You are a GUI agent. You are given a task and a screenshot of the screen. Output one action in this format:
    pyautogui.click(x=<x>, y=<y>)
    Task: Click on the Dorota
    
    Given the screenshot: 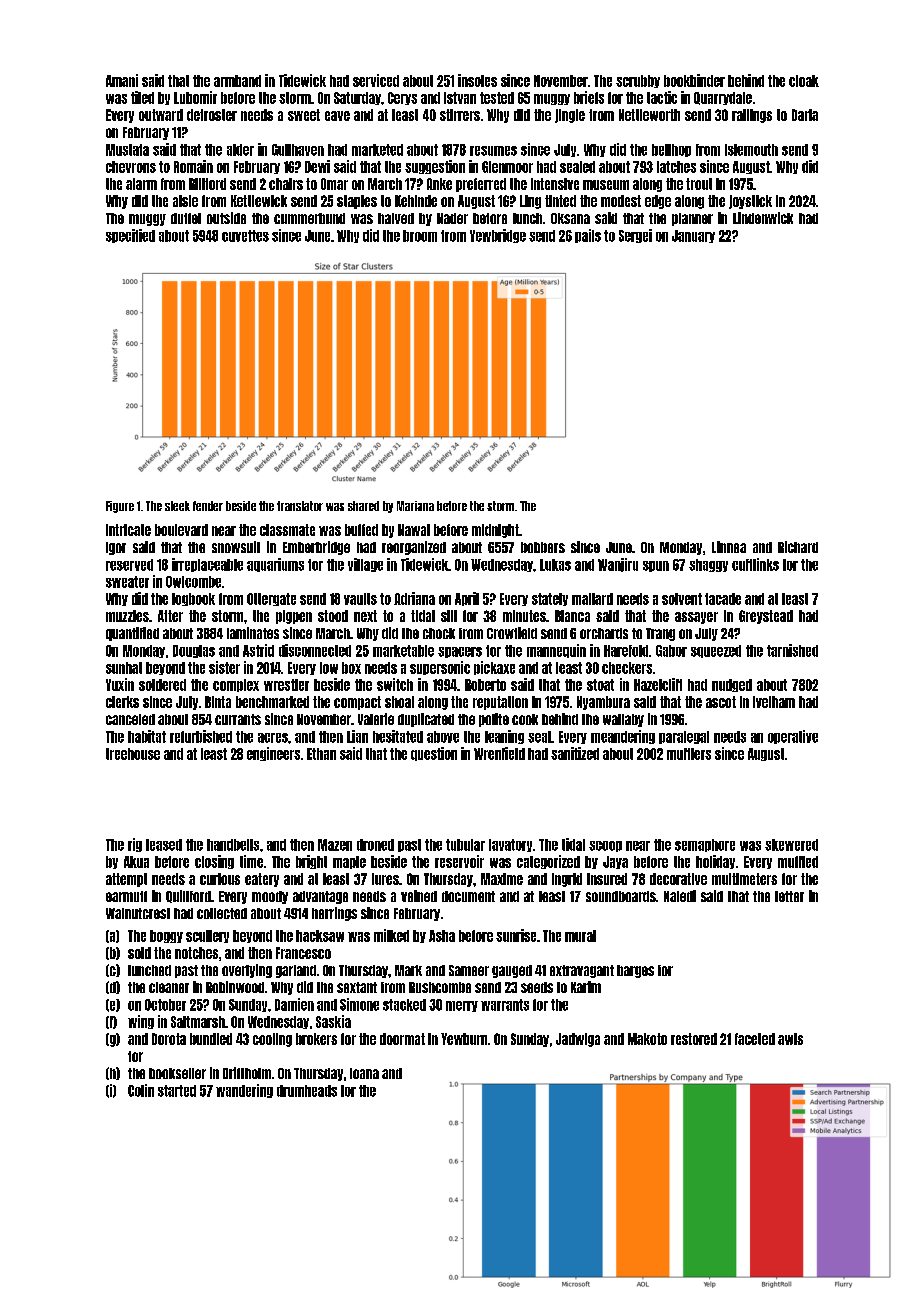 What is the action you would take?
    pyautogui.click(x=169, y=1039)
